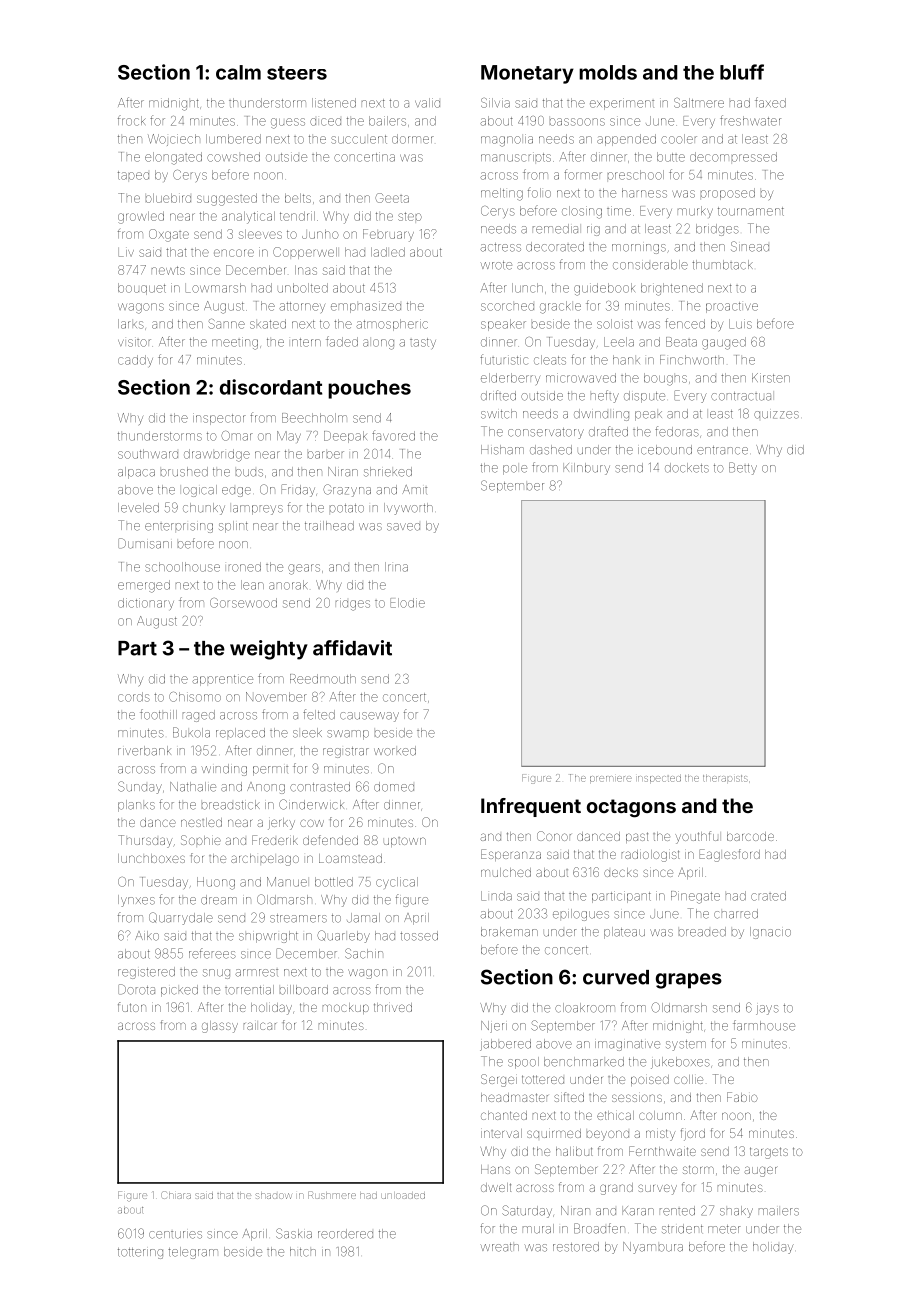  What do you see at coordinates (659, 779) in the screenshot?
I see `inspected` at bounding box center [659, 779].
